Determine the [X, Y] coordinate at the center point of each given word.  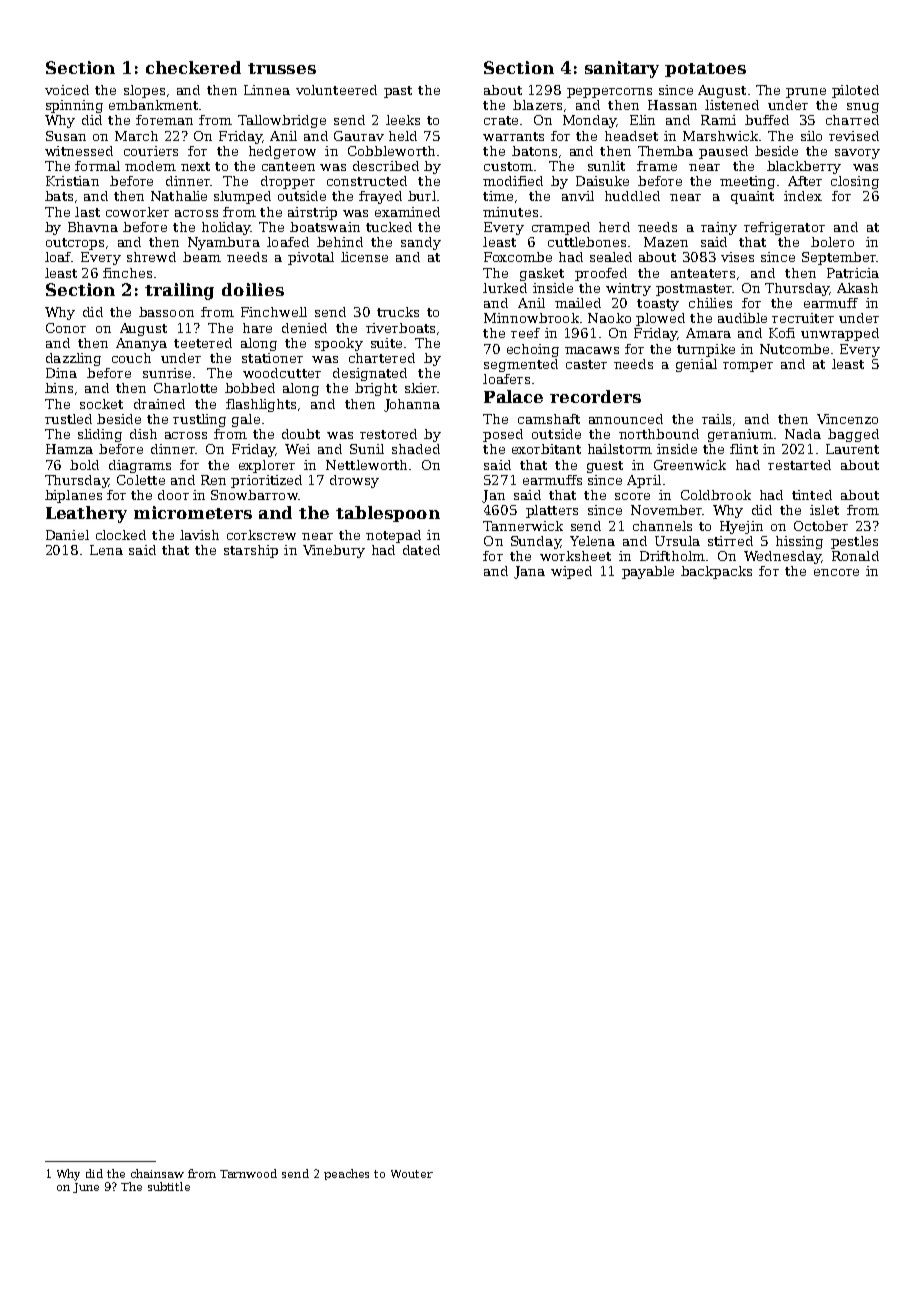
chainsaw [157, 1173]
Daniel [67, 535]
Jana [529, 572]
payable [648, 572]
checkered [193, 67]
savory [857, 154]
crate [501, 120]
